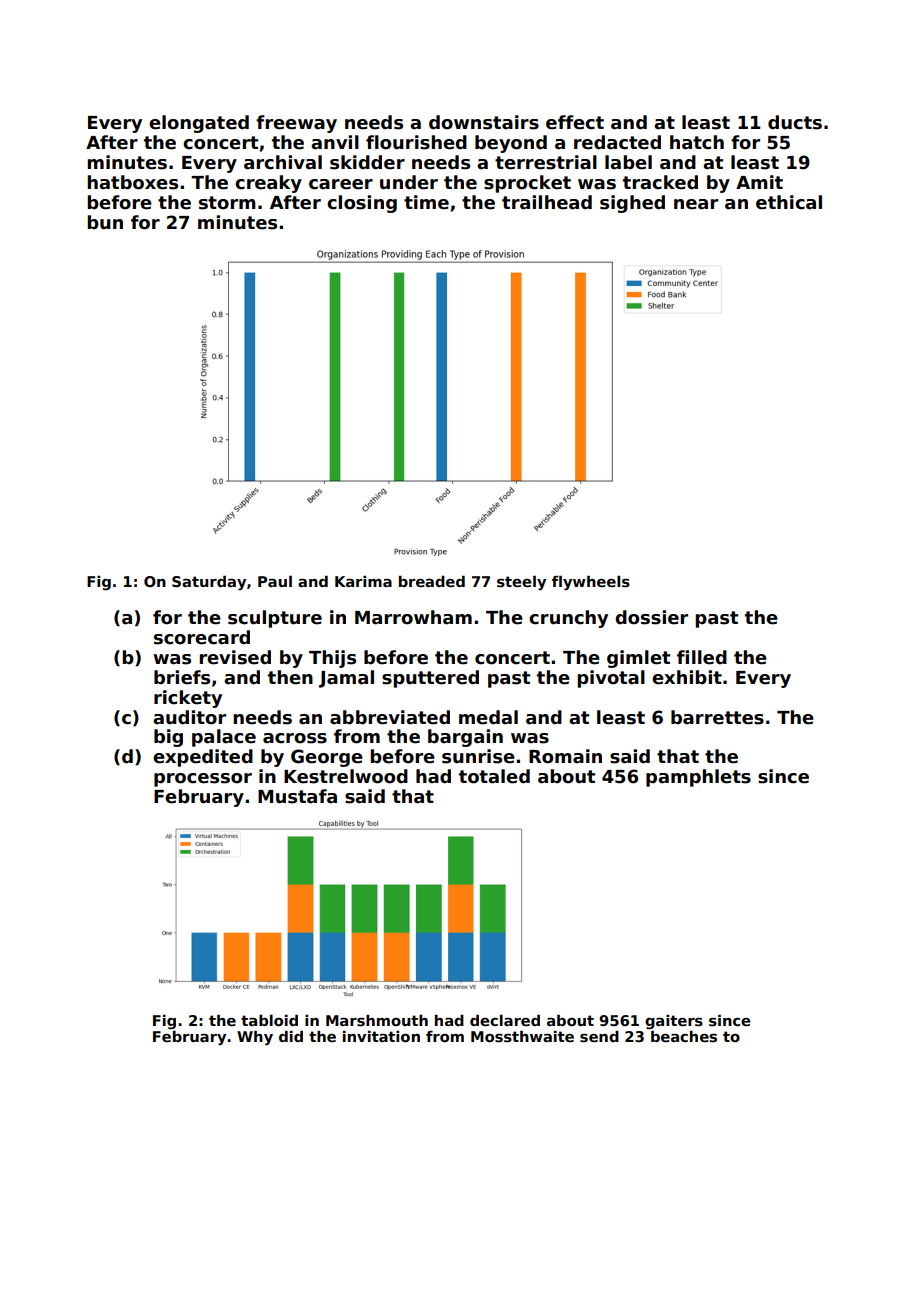 This document has height=1308, width=924. Describe the element at coordinates (651, 617) in the document. I see `dossier` at that location.
